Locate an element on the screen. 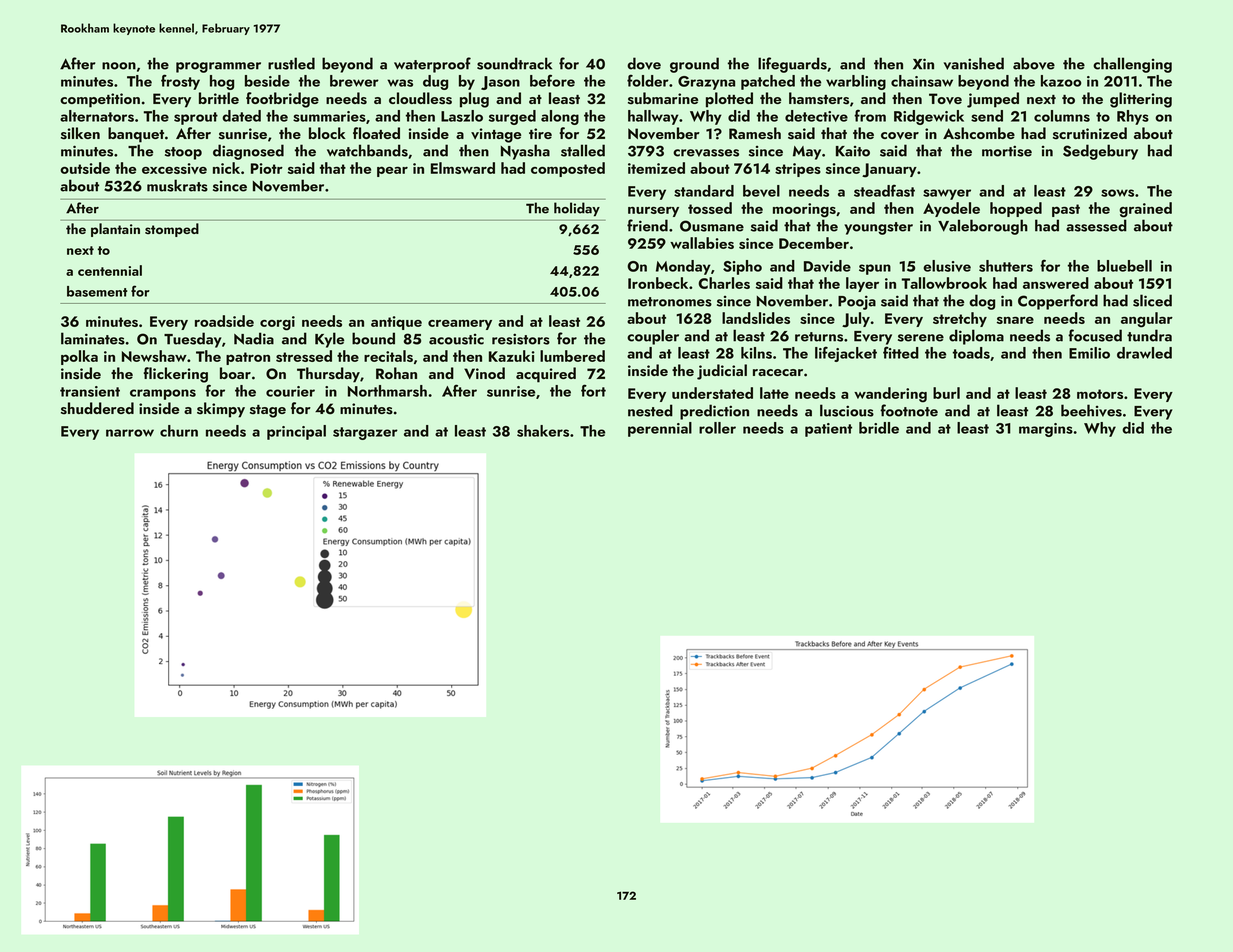 This screenshot has height=952, width=1233. stomped is located at coordinates (172, 230).
